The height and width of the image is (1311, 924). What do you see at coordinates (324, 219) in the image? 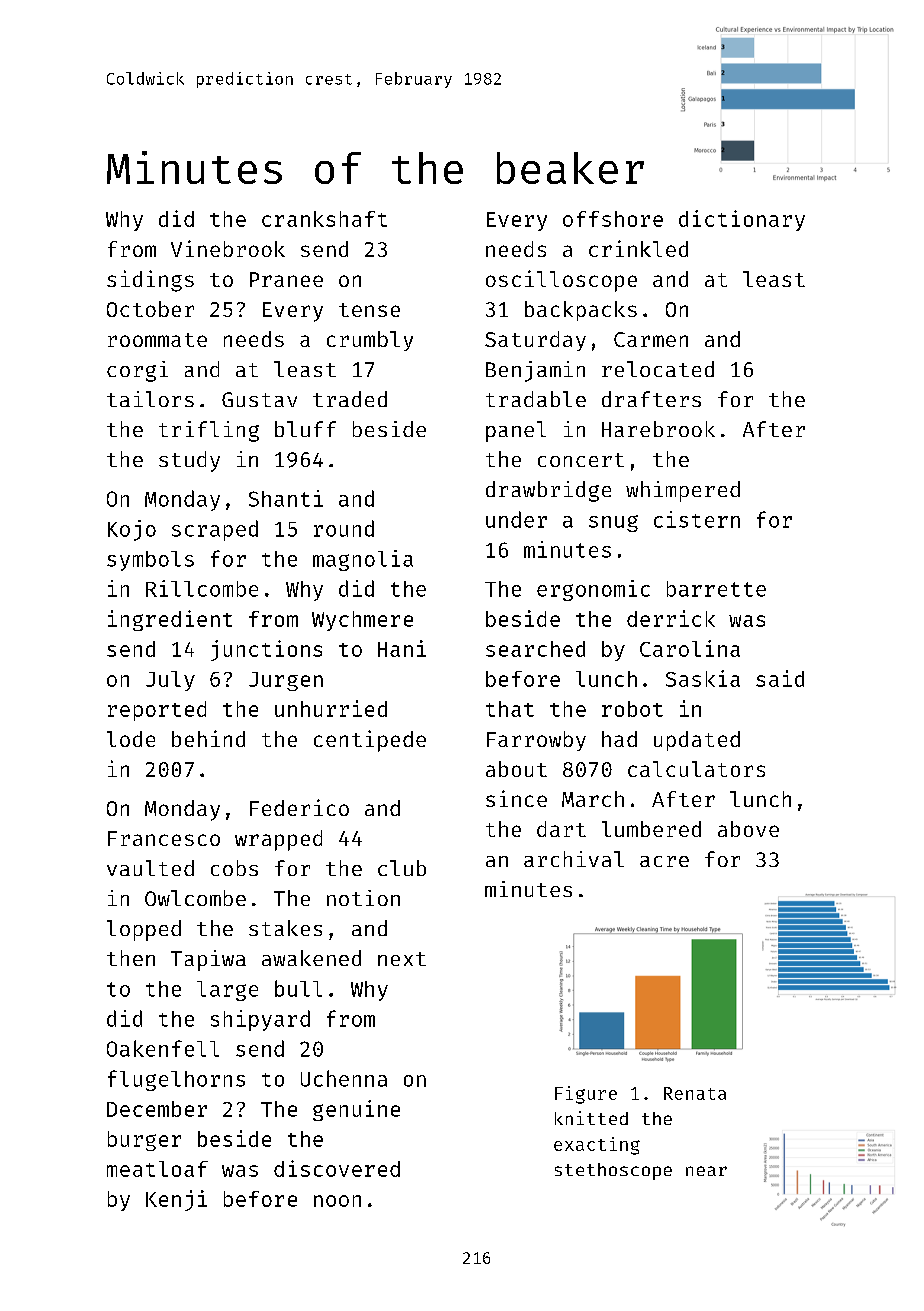
I see `crankshaft` at bounding box center [324, 219].
